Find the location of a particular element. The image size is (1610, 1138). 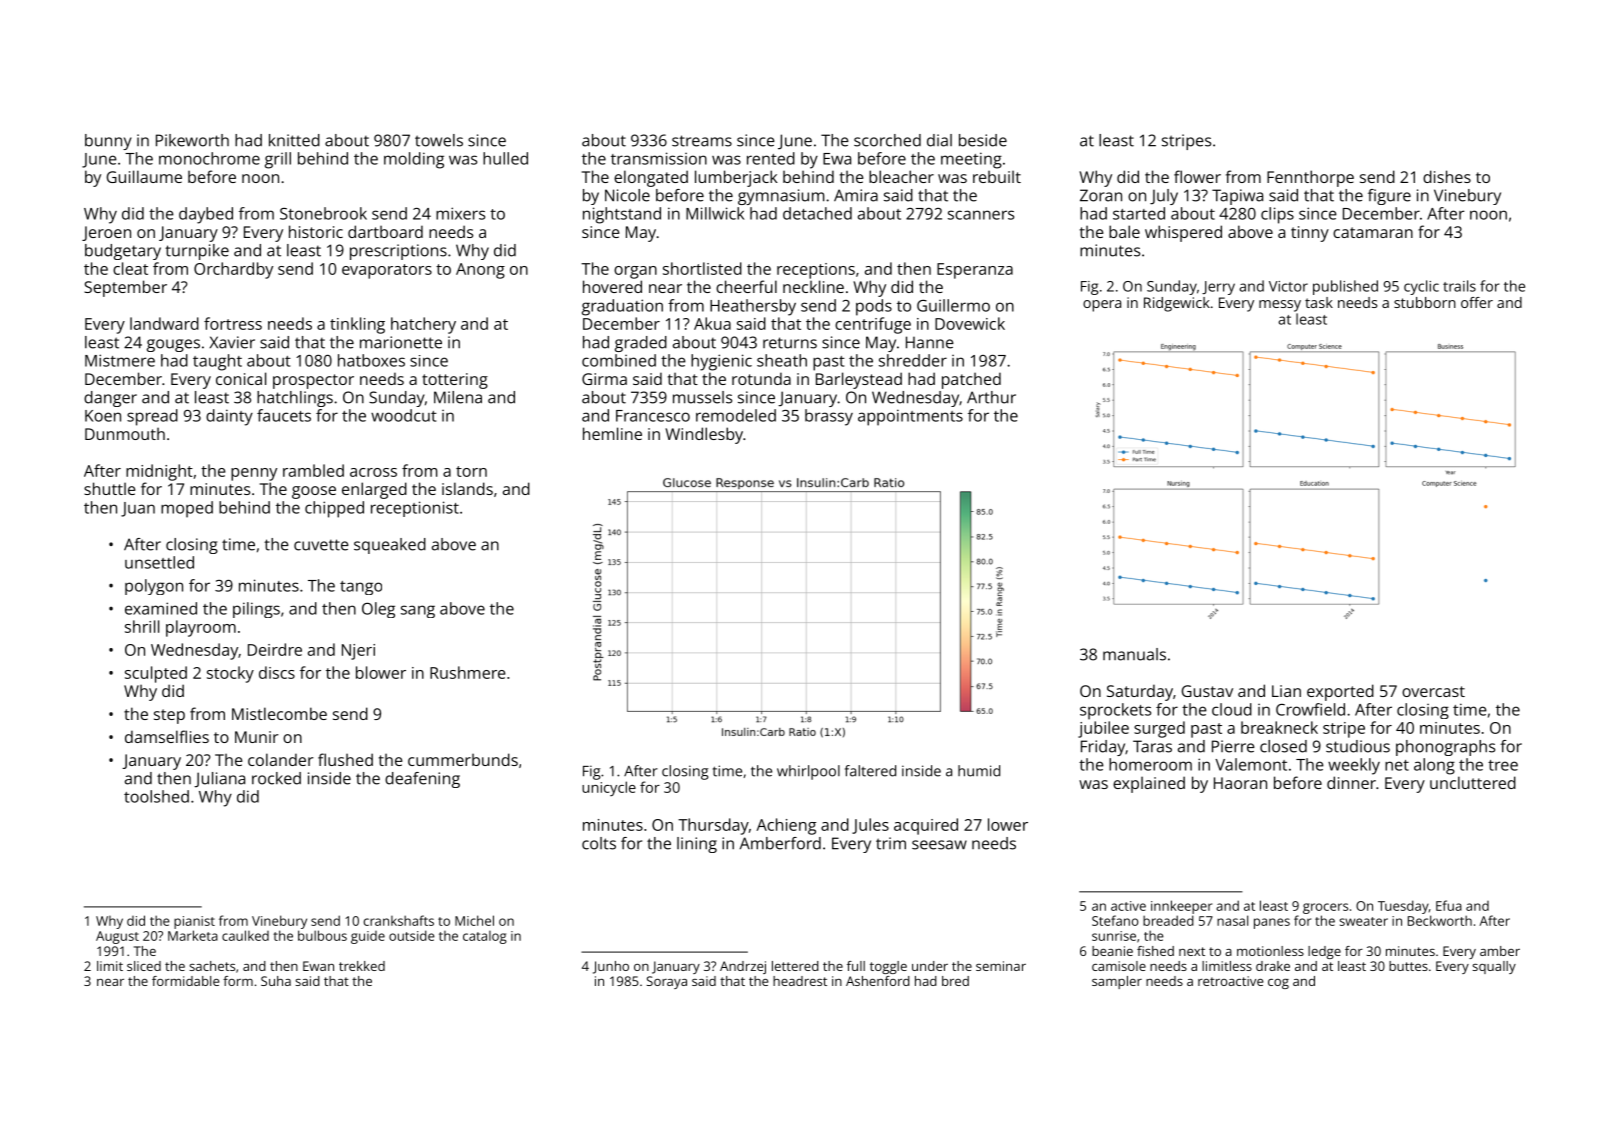

pianist is located at coordinates (194, 922).
